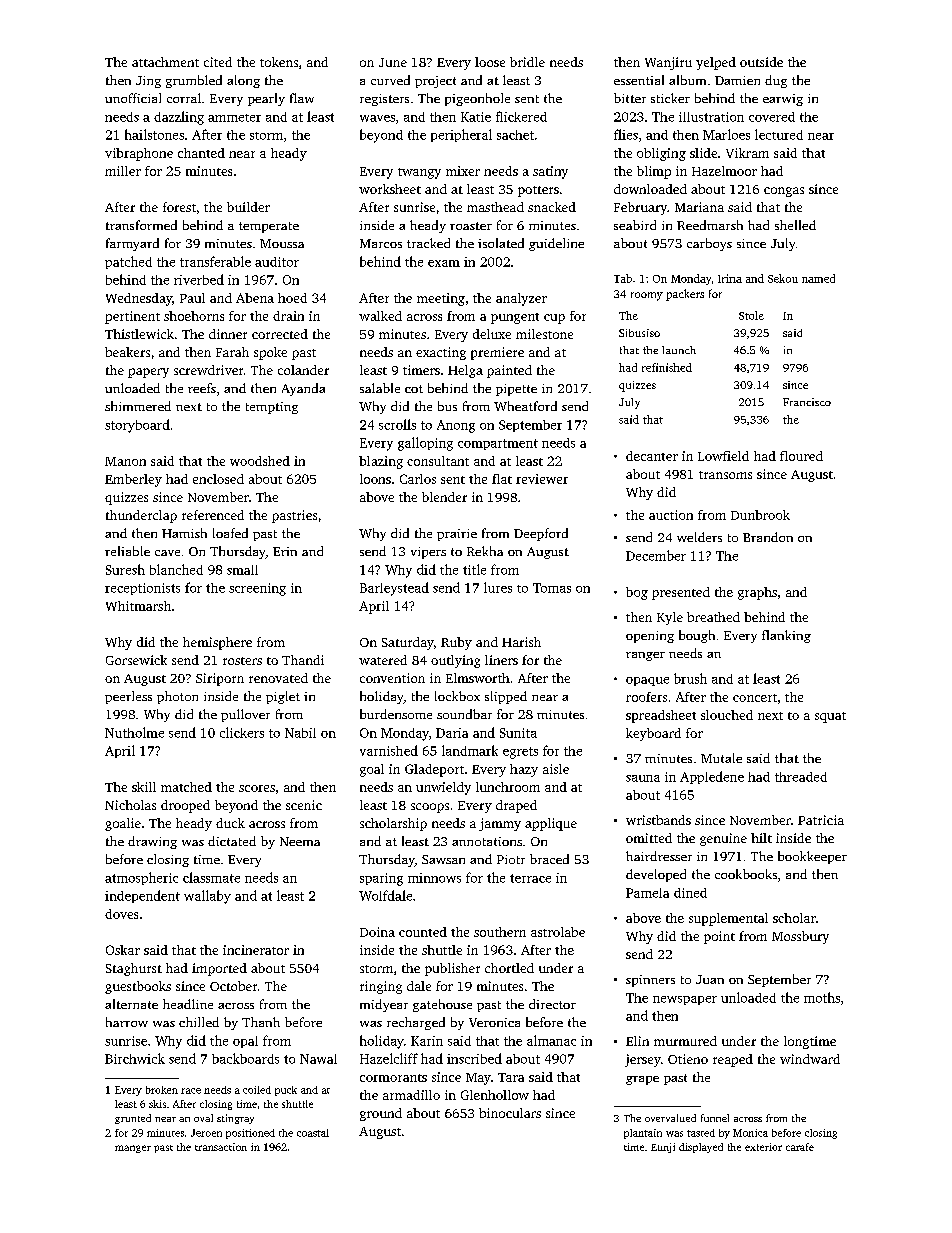 This screenshot has width=952, height=1233. Describe the element at coordinates (381, 1114) in the screenshot. I see `ground` at that location.
